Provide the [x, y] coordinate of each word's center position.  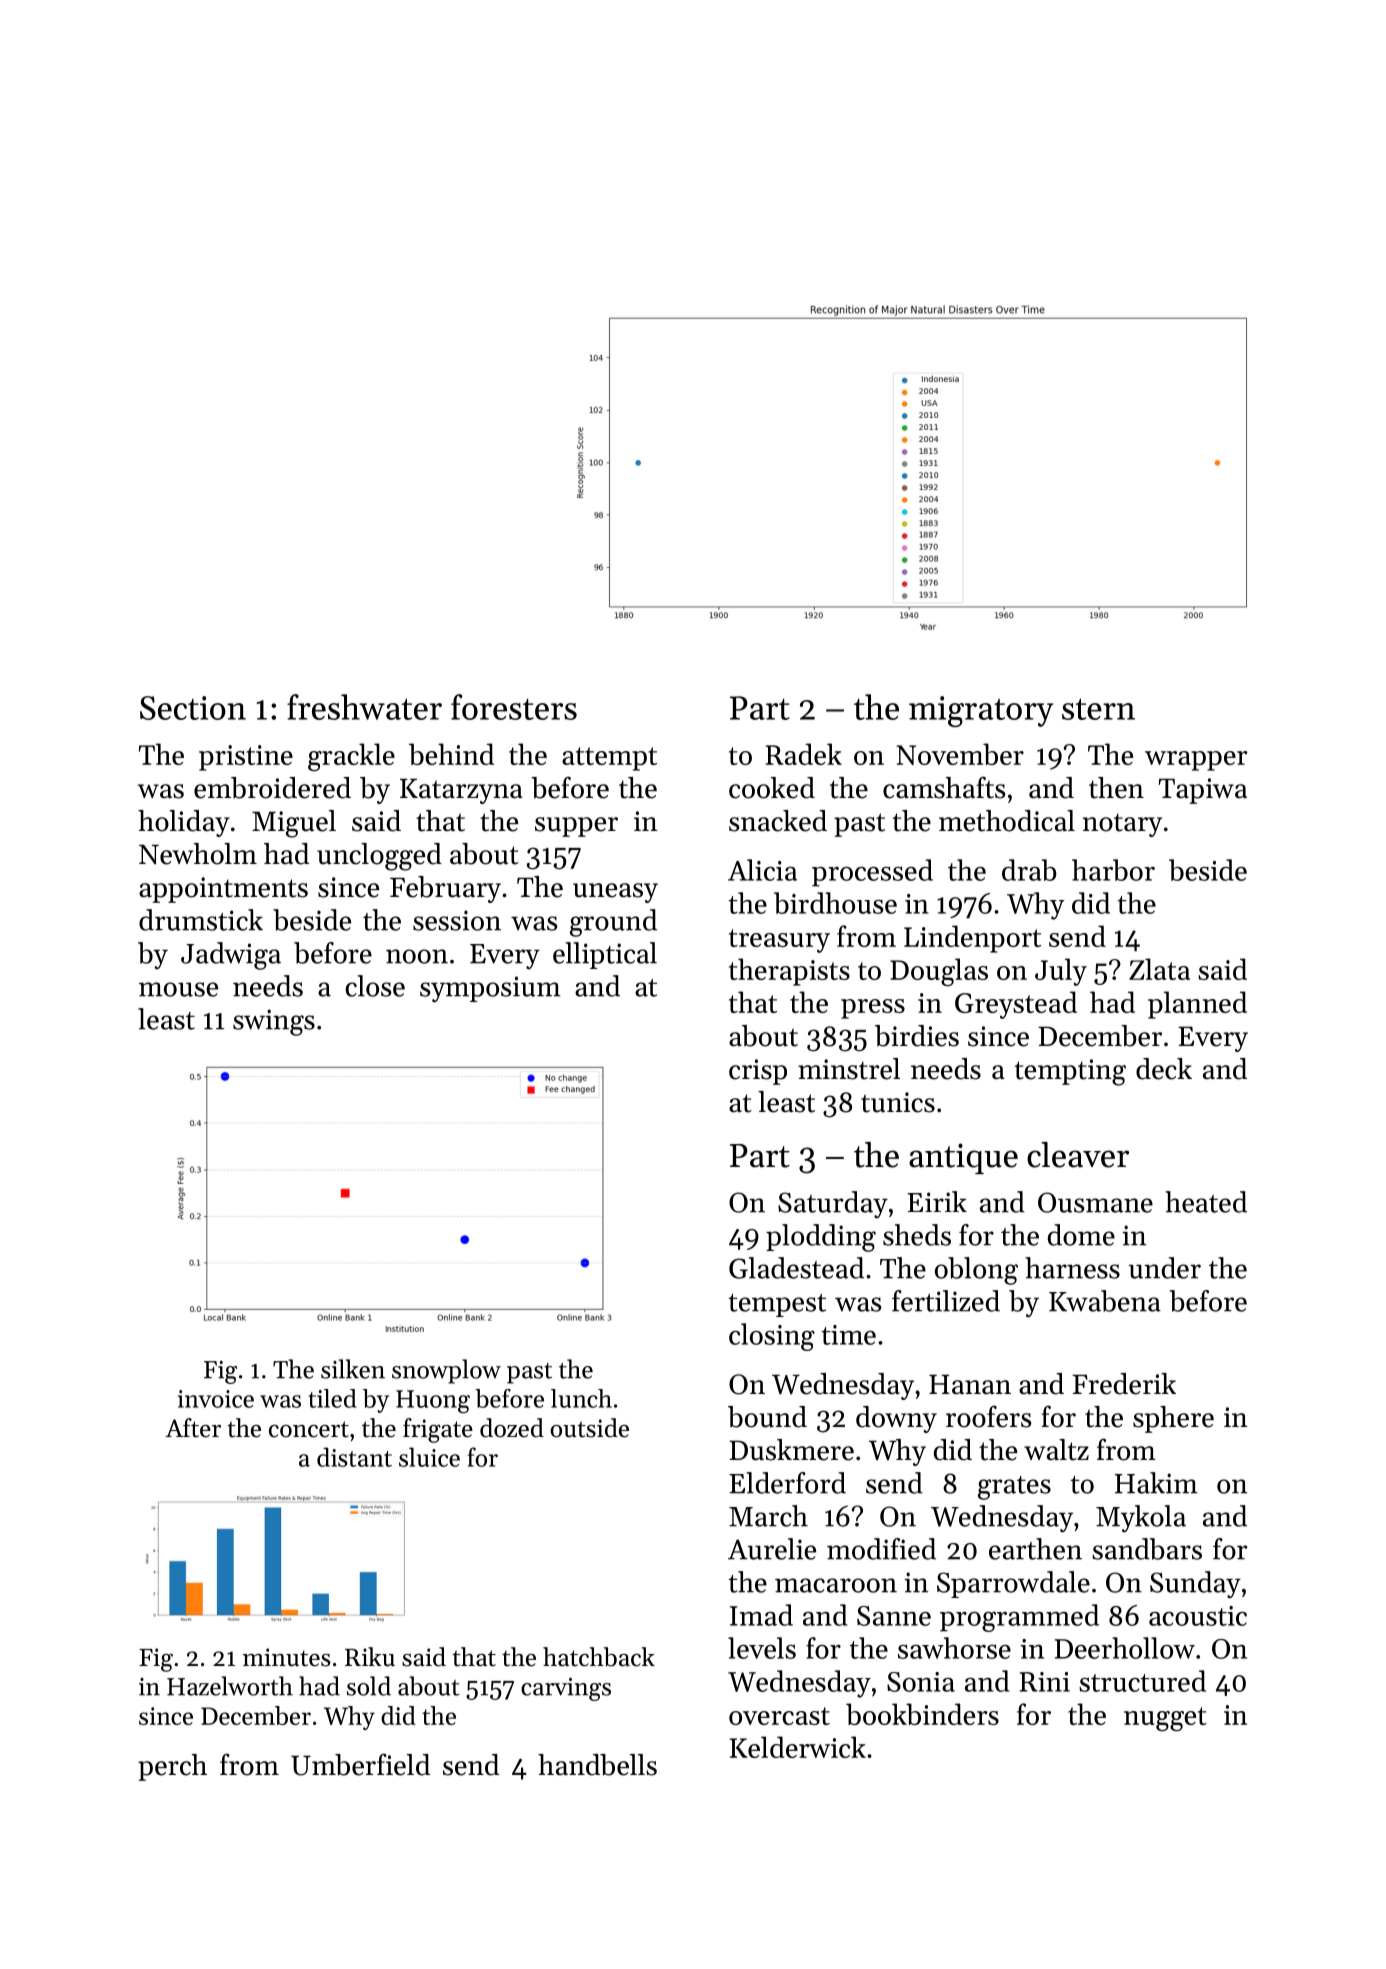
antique [963, 1158]
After [193, 1428]
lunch [581, 1398]
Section [193, 708]
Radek [804, 754]
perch [172, 1767]
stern [1098, 709]
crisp [758, 1072]
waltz [1056, 1450]
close [375, 986]
